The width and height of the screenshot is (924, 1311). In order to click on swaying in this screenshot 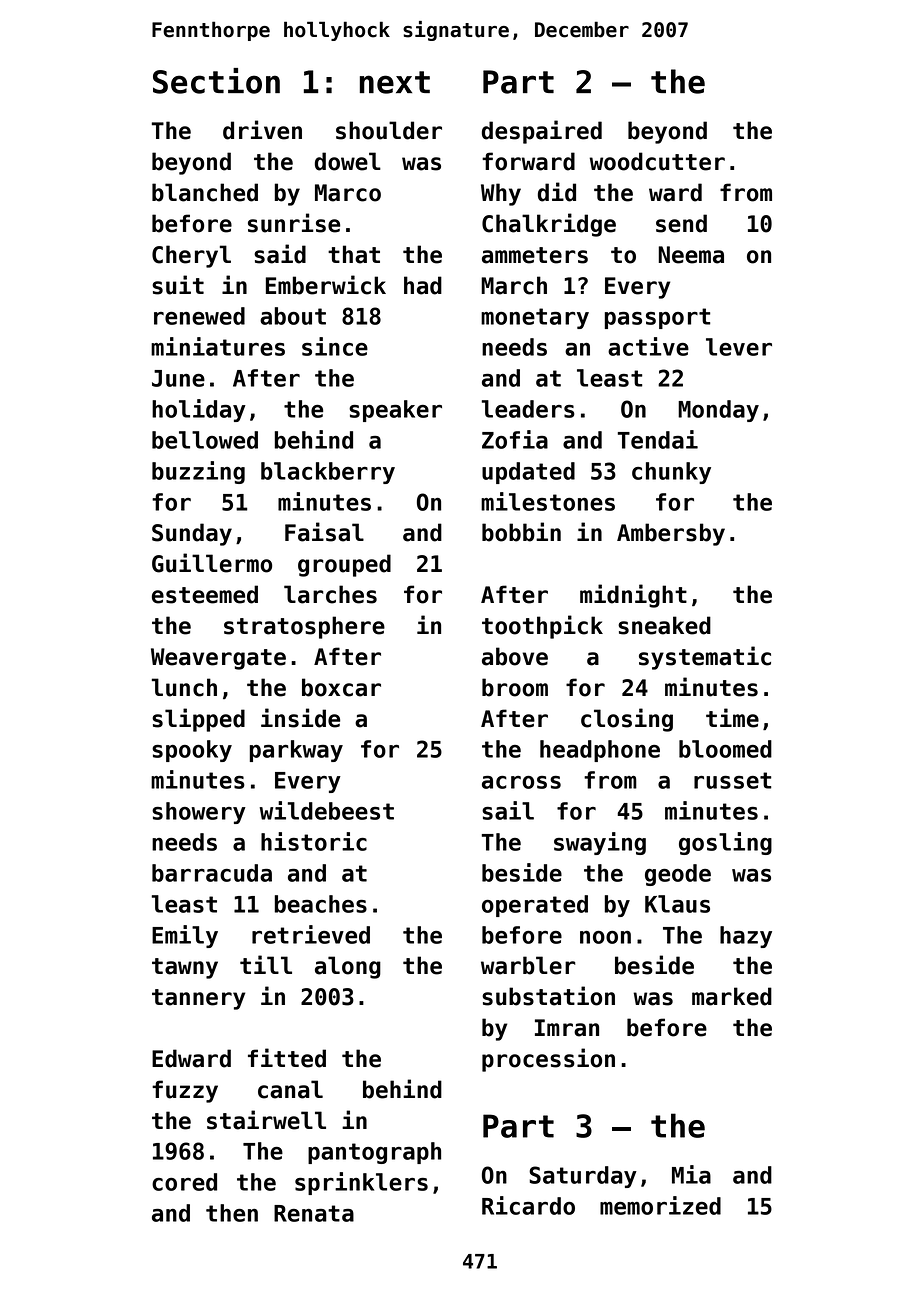, I will do `click(600, 843)`.
